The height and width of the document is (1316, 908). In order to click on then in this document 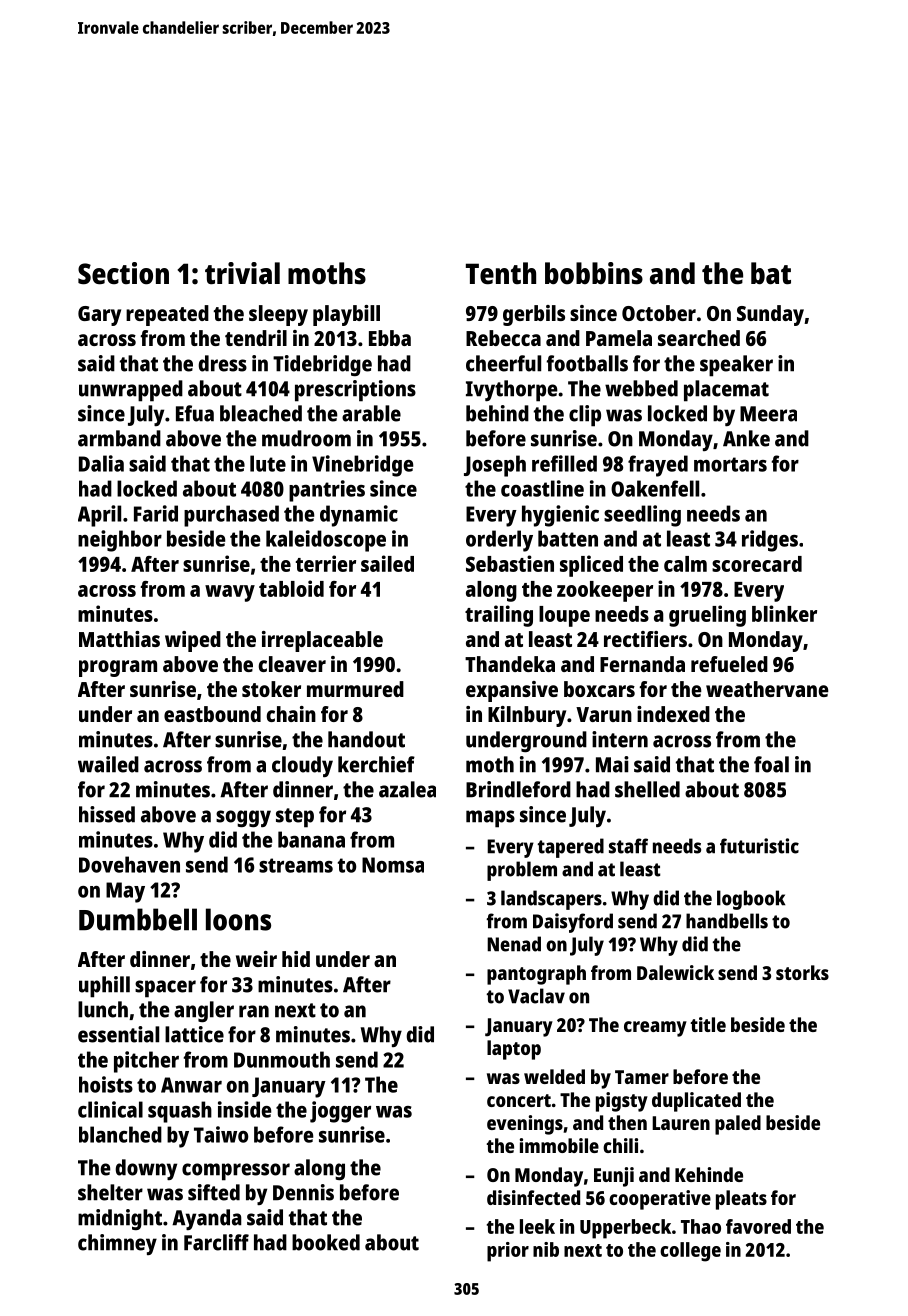, I will do `click(627, 1122)`.
